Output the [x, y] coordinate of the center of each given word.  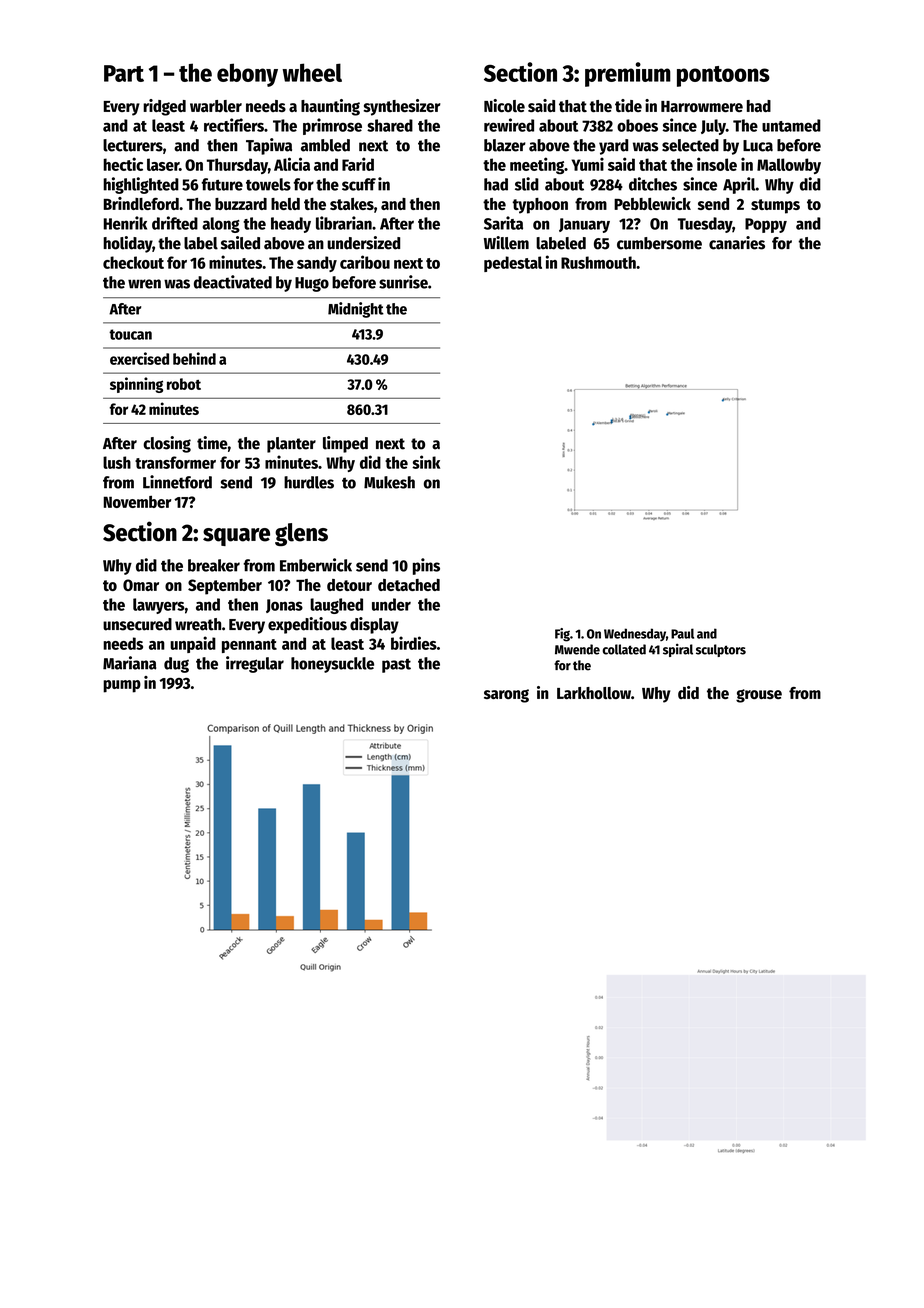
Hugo [312, 284]
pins [426, 566]
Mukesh [389, 482]
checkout [133, 262]
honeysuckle [332, 665]
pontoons [723, 76]
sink [426, 462]
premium [628, 74]
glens [301, 534]
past [396, 665]
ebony [247, 75]
